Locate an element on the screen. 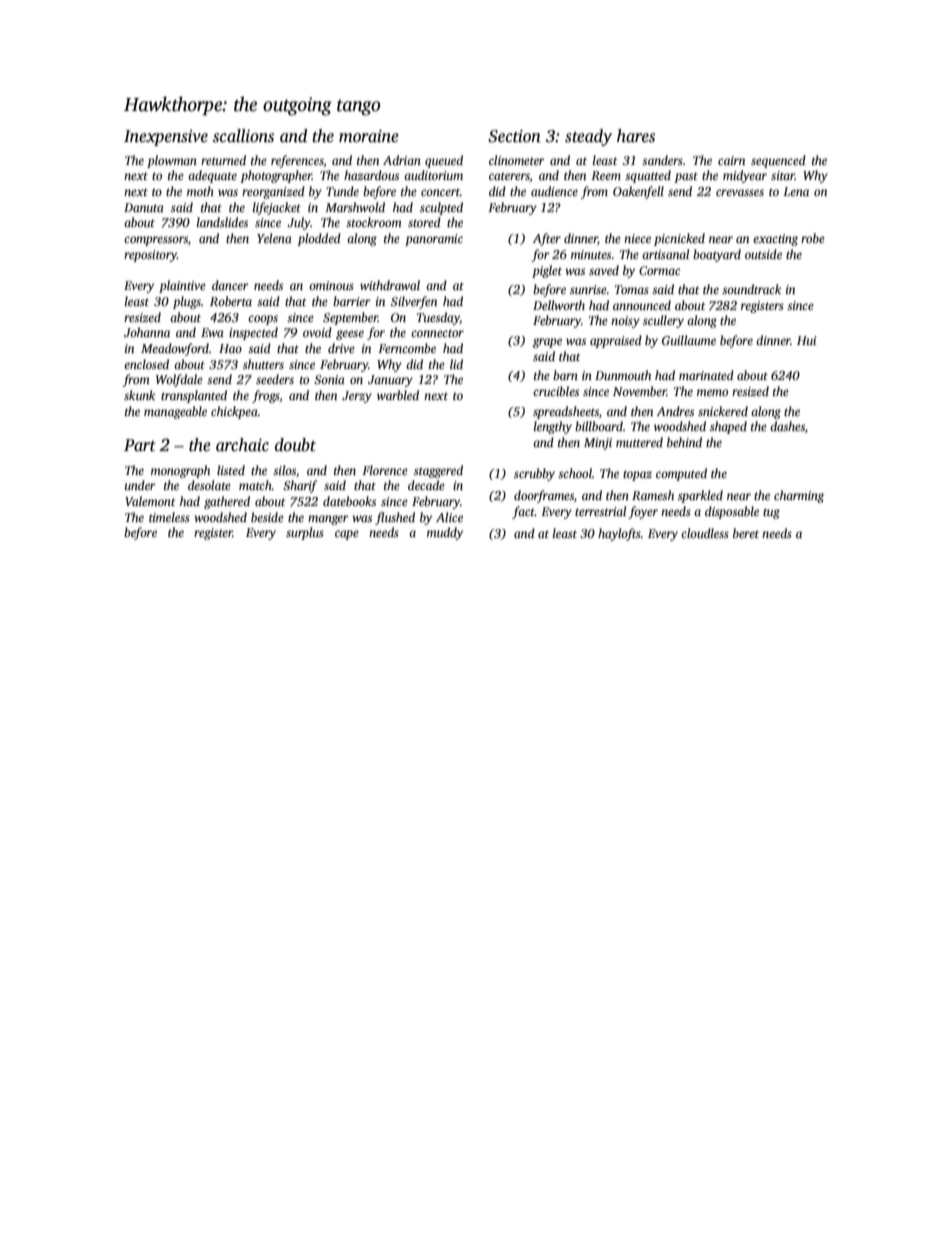  withdrawal is located at coordinates (390, 285).
